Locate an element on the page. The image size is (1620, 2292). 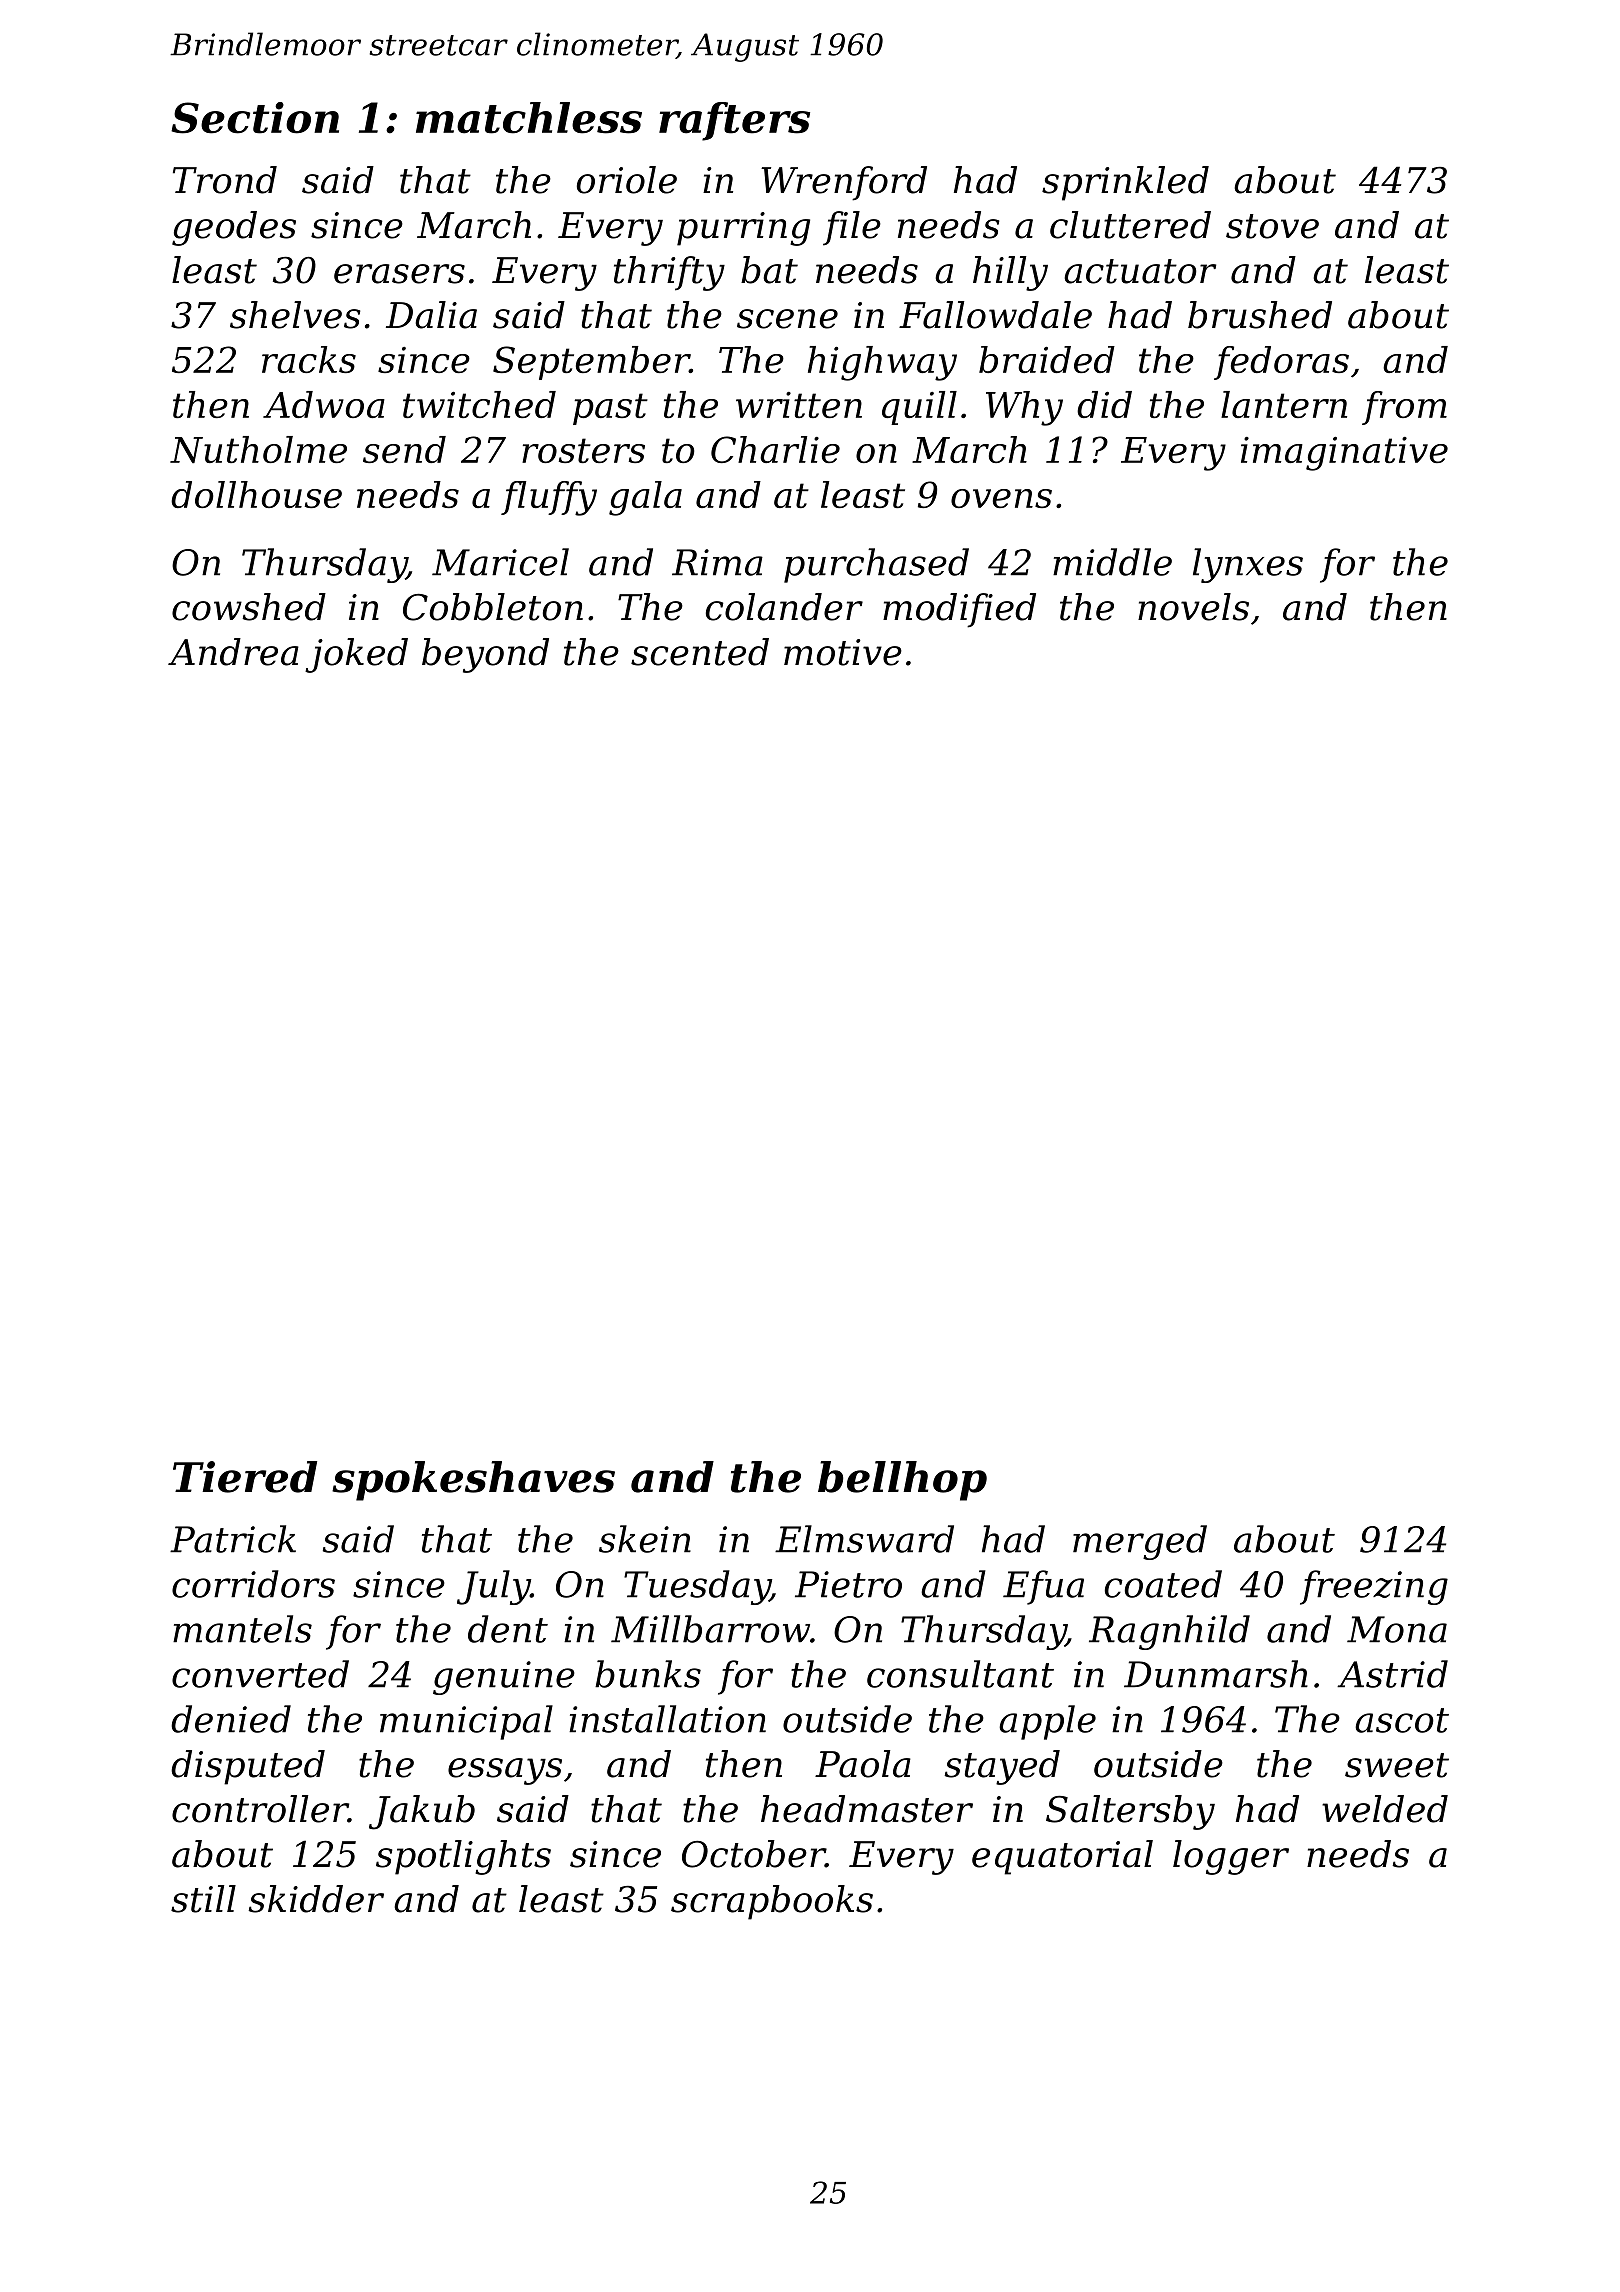
Elmsward is located at coordinates (864, 1539).
